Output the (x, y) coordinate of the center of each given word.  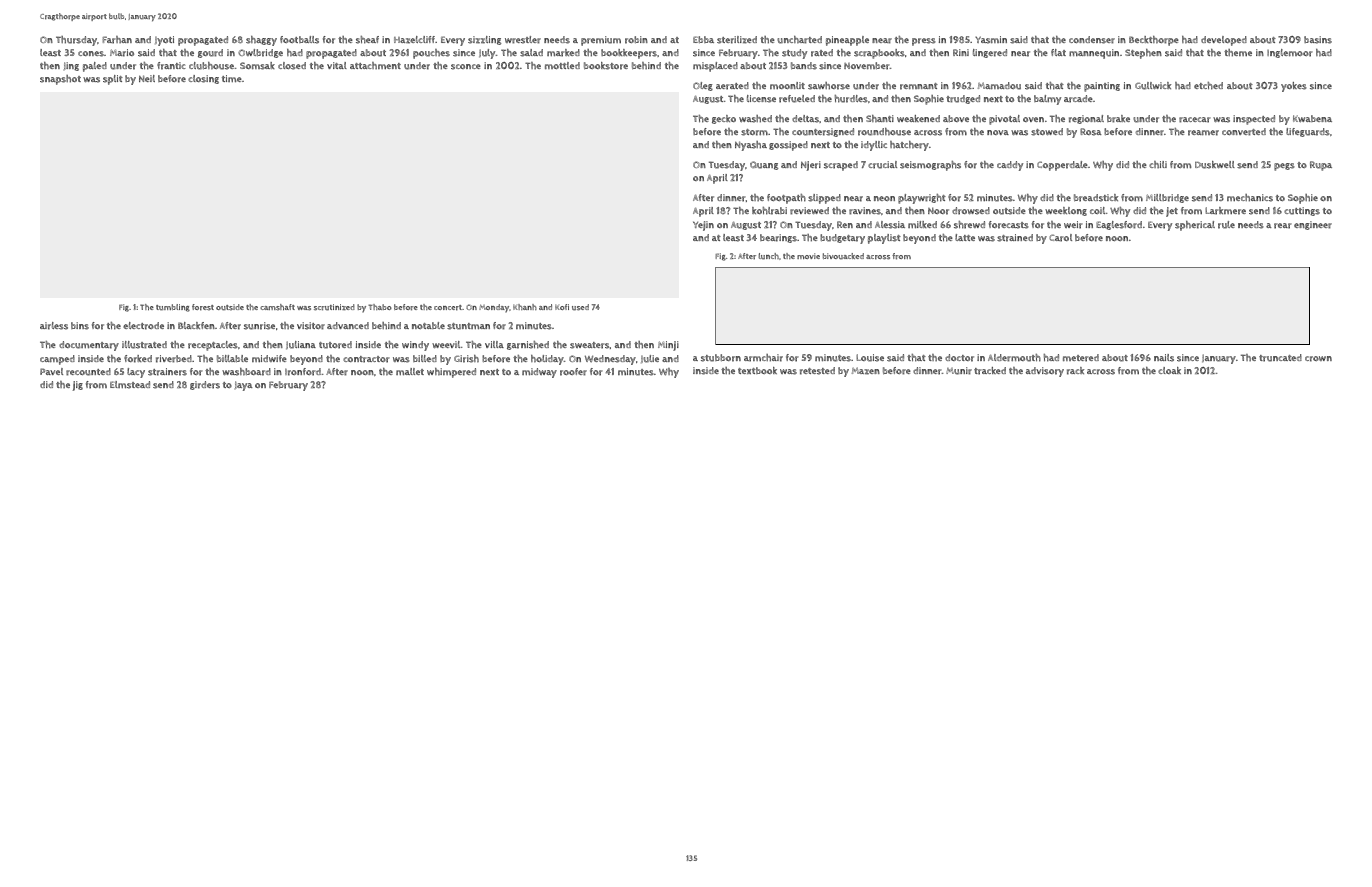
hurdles (851, 99)
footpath (786, 199)
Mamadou (999, 86)
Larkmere (1225, 211)
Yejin (703, 226)
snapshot (60, 80)
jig (78, 386)
